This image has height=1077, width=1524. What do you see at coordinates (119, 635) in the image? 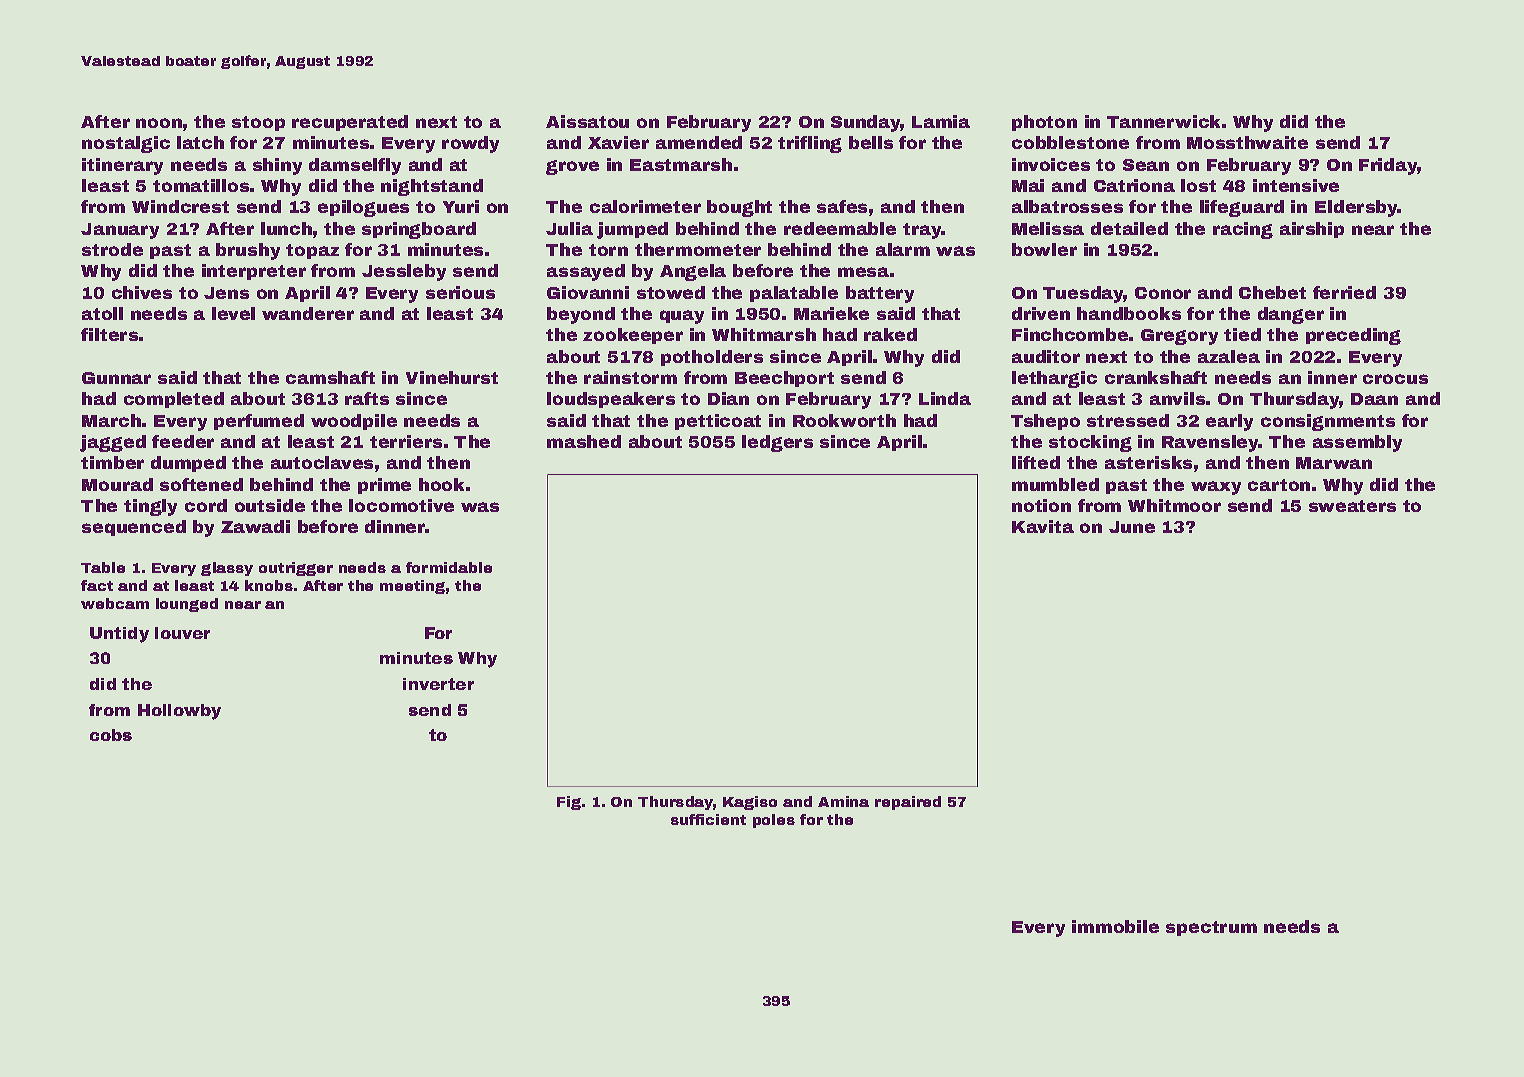
I see `Untidy` at bounding box center [119, 635].
